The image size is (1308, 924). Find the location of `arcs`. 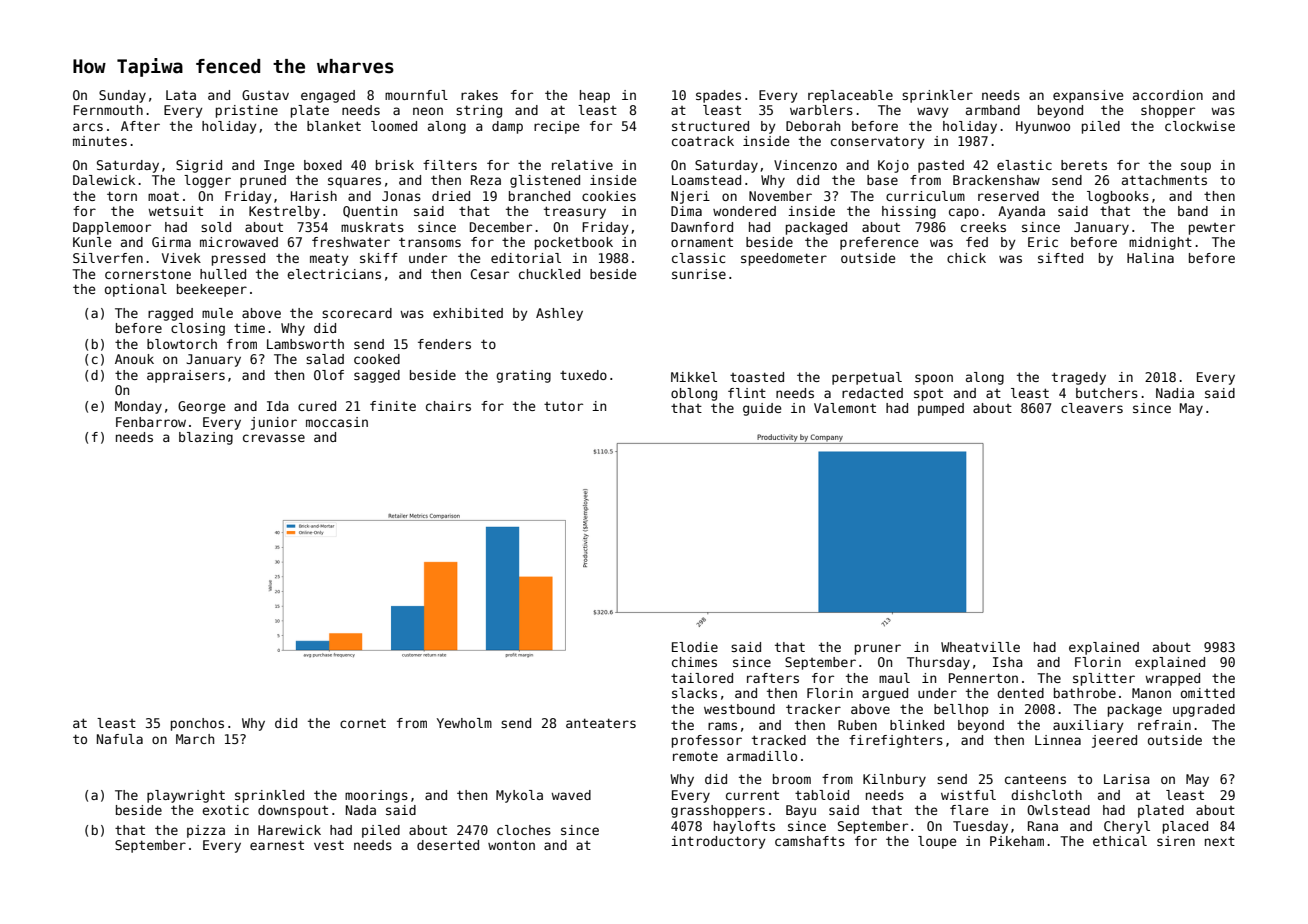

arcs is located at coordinates (88, 127).
